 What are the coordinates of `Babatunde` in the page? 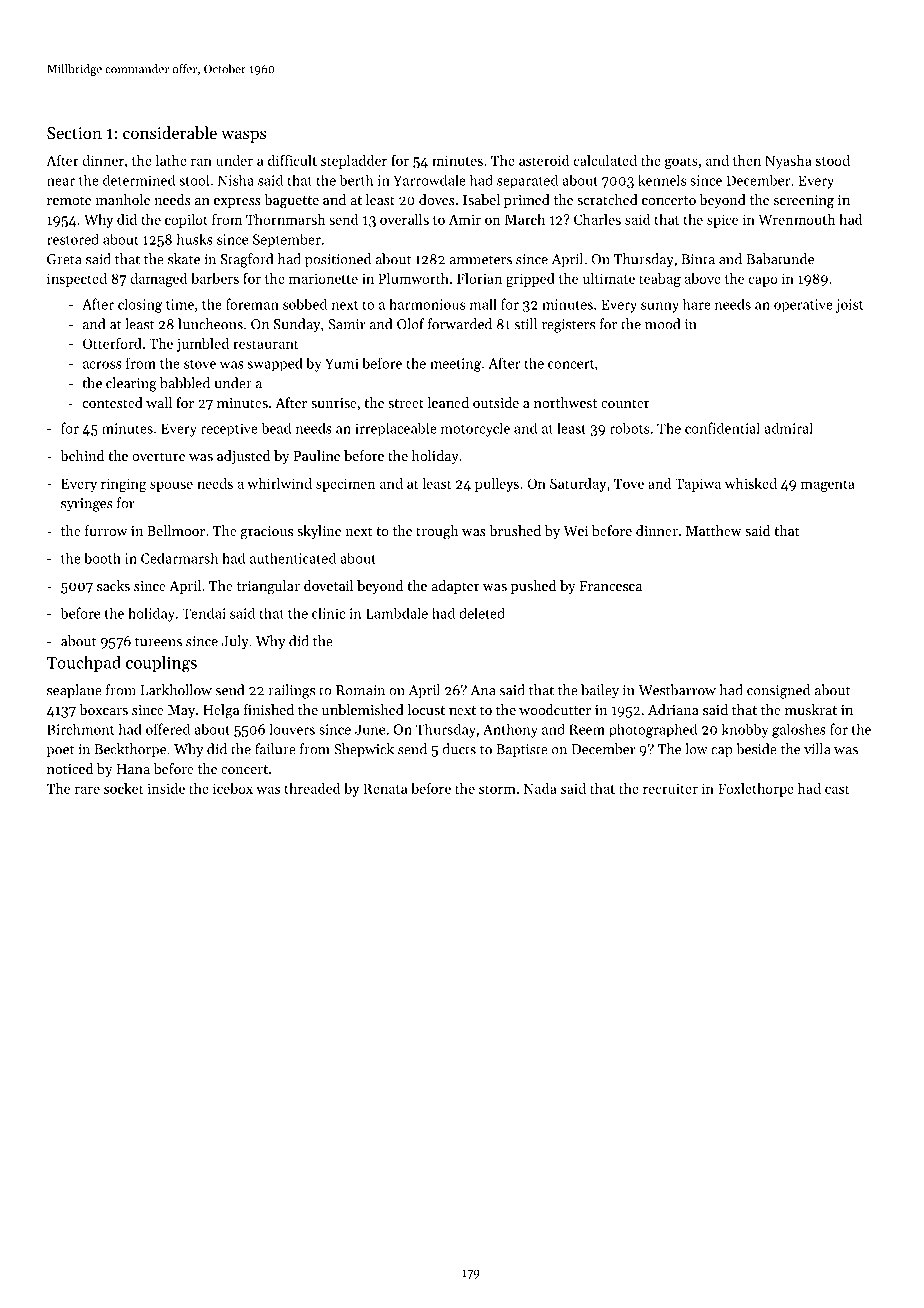 It's located at (780, 259).
